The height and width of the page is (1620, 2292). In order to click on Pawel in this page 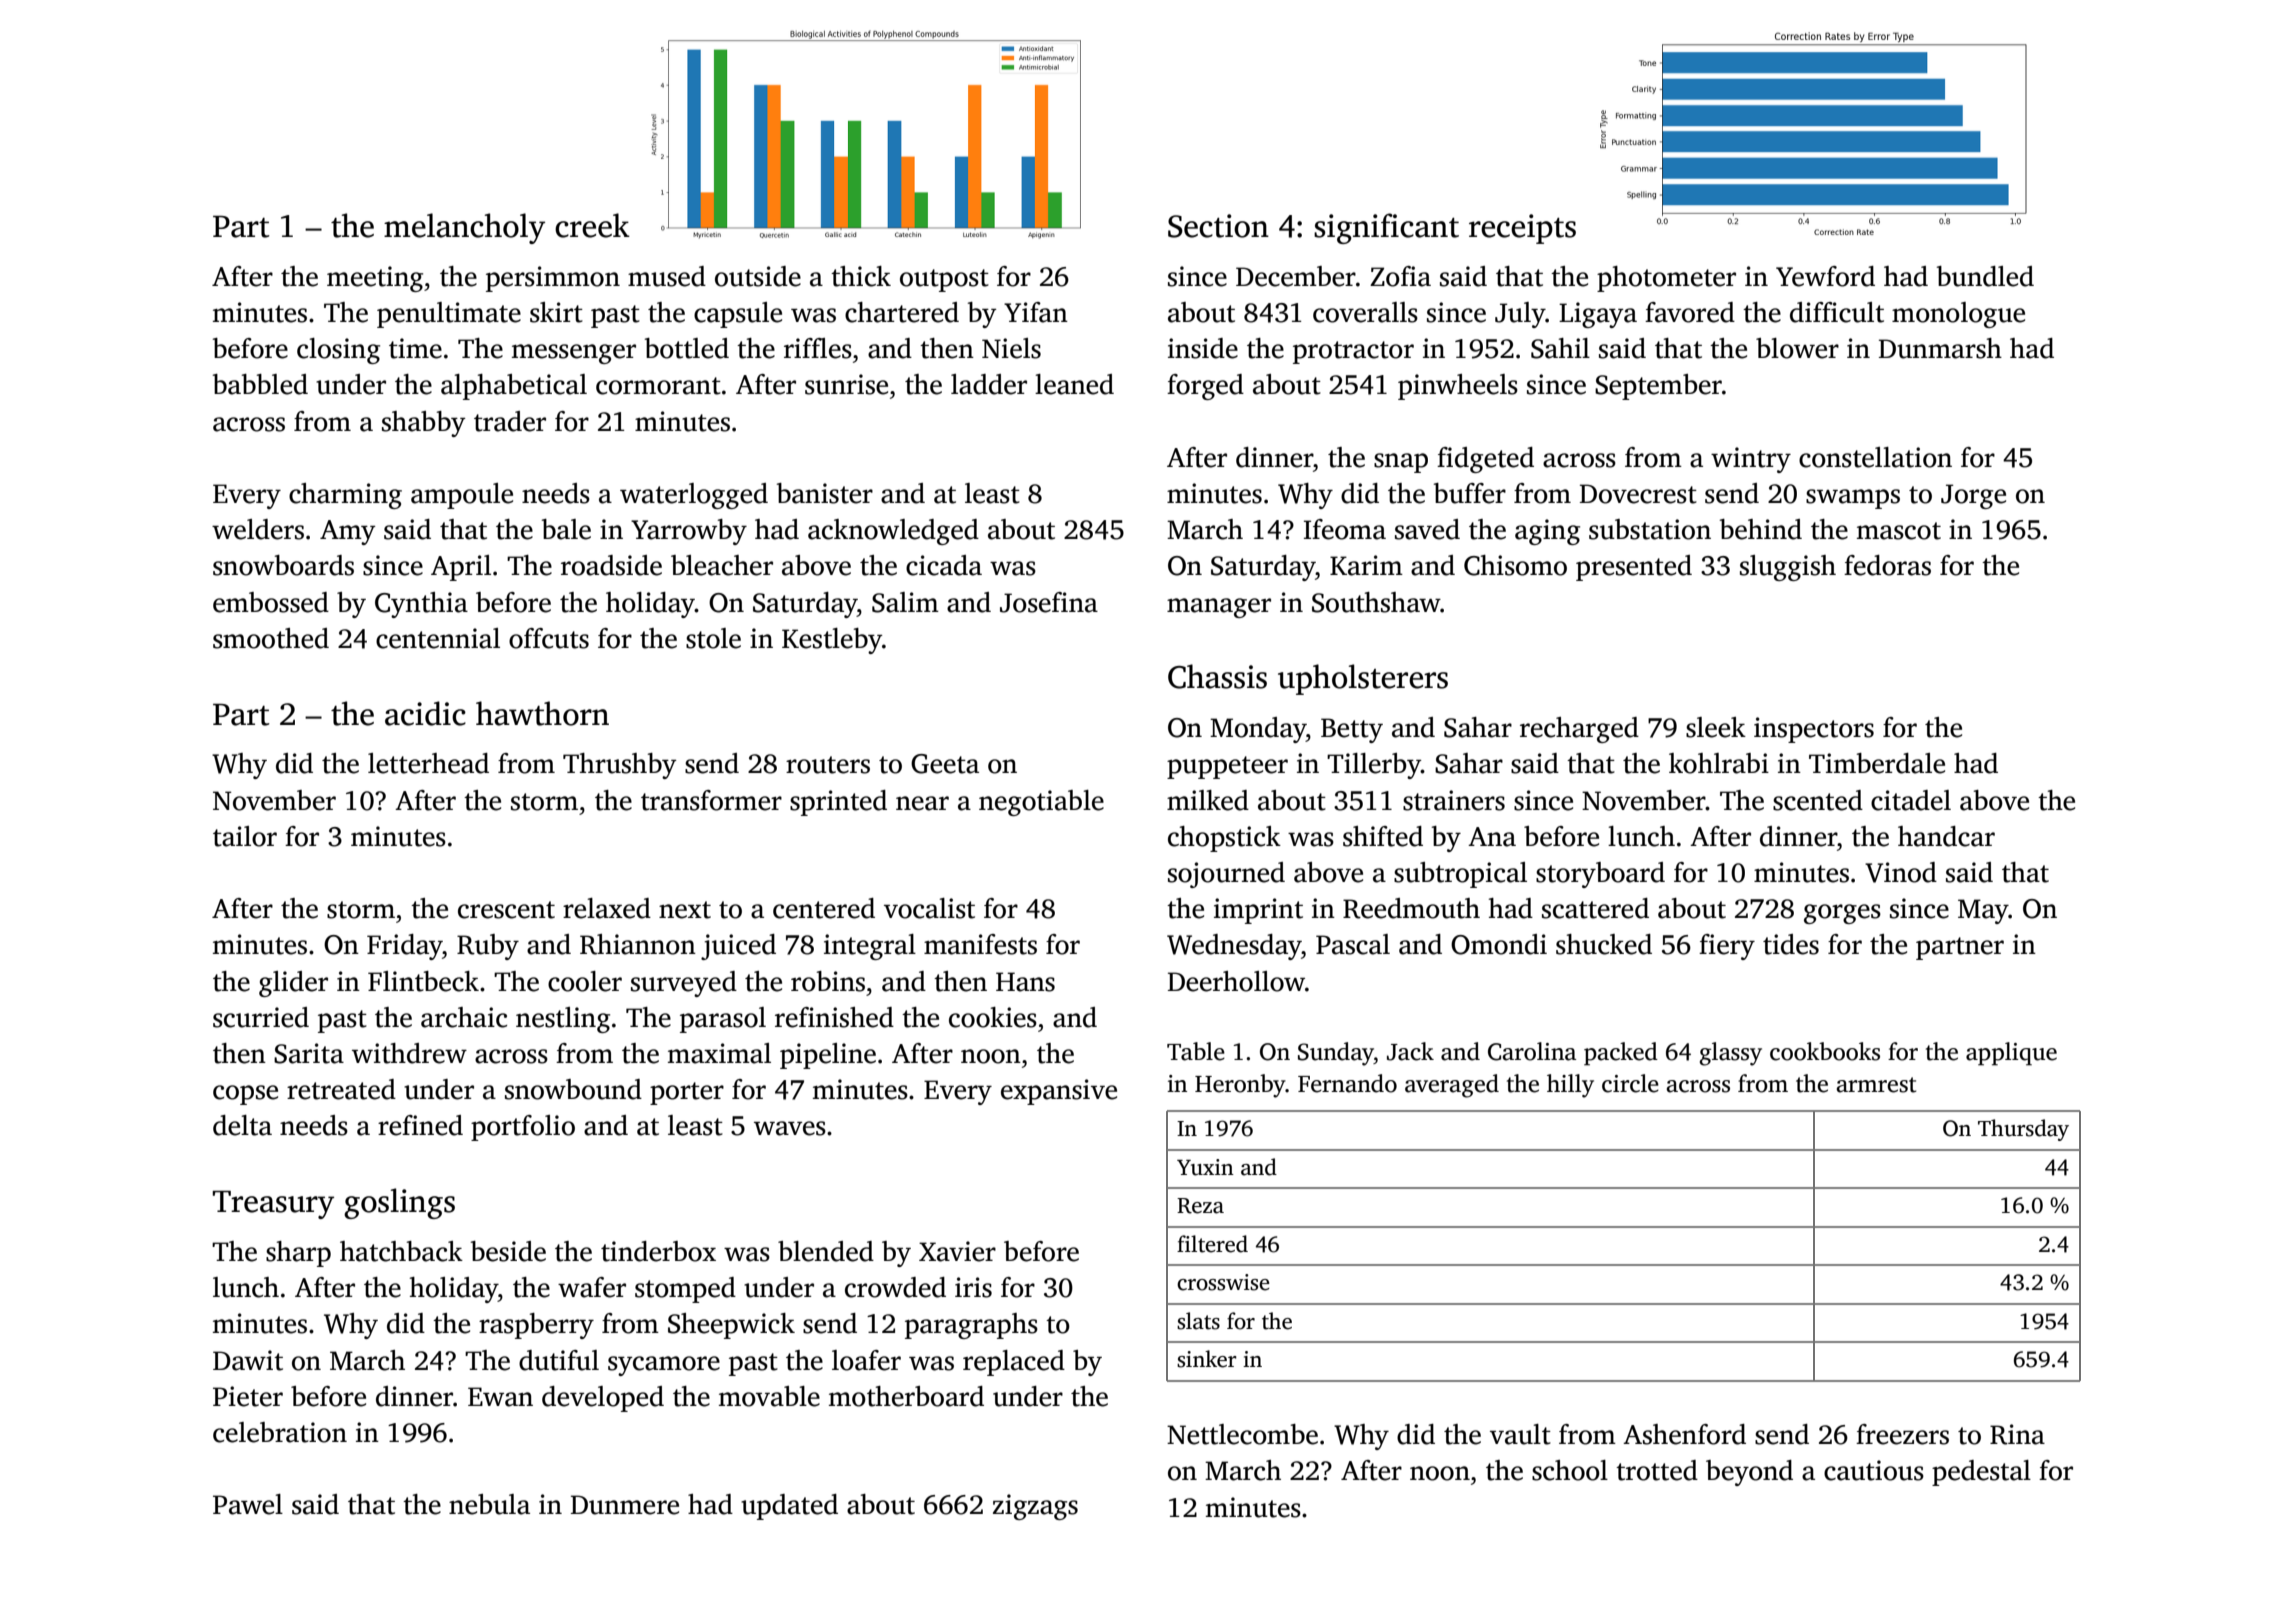, I will do `click(248, 1504)`.
